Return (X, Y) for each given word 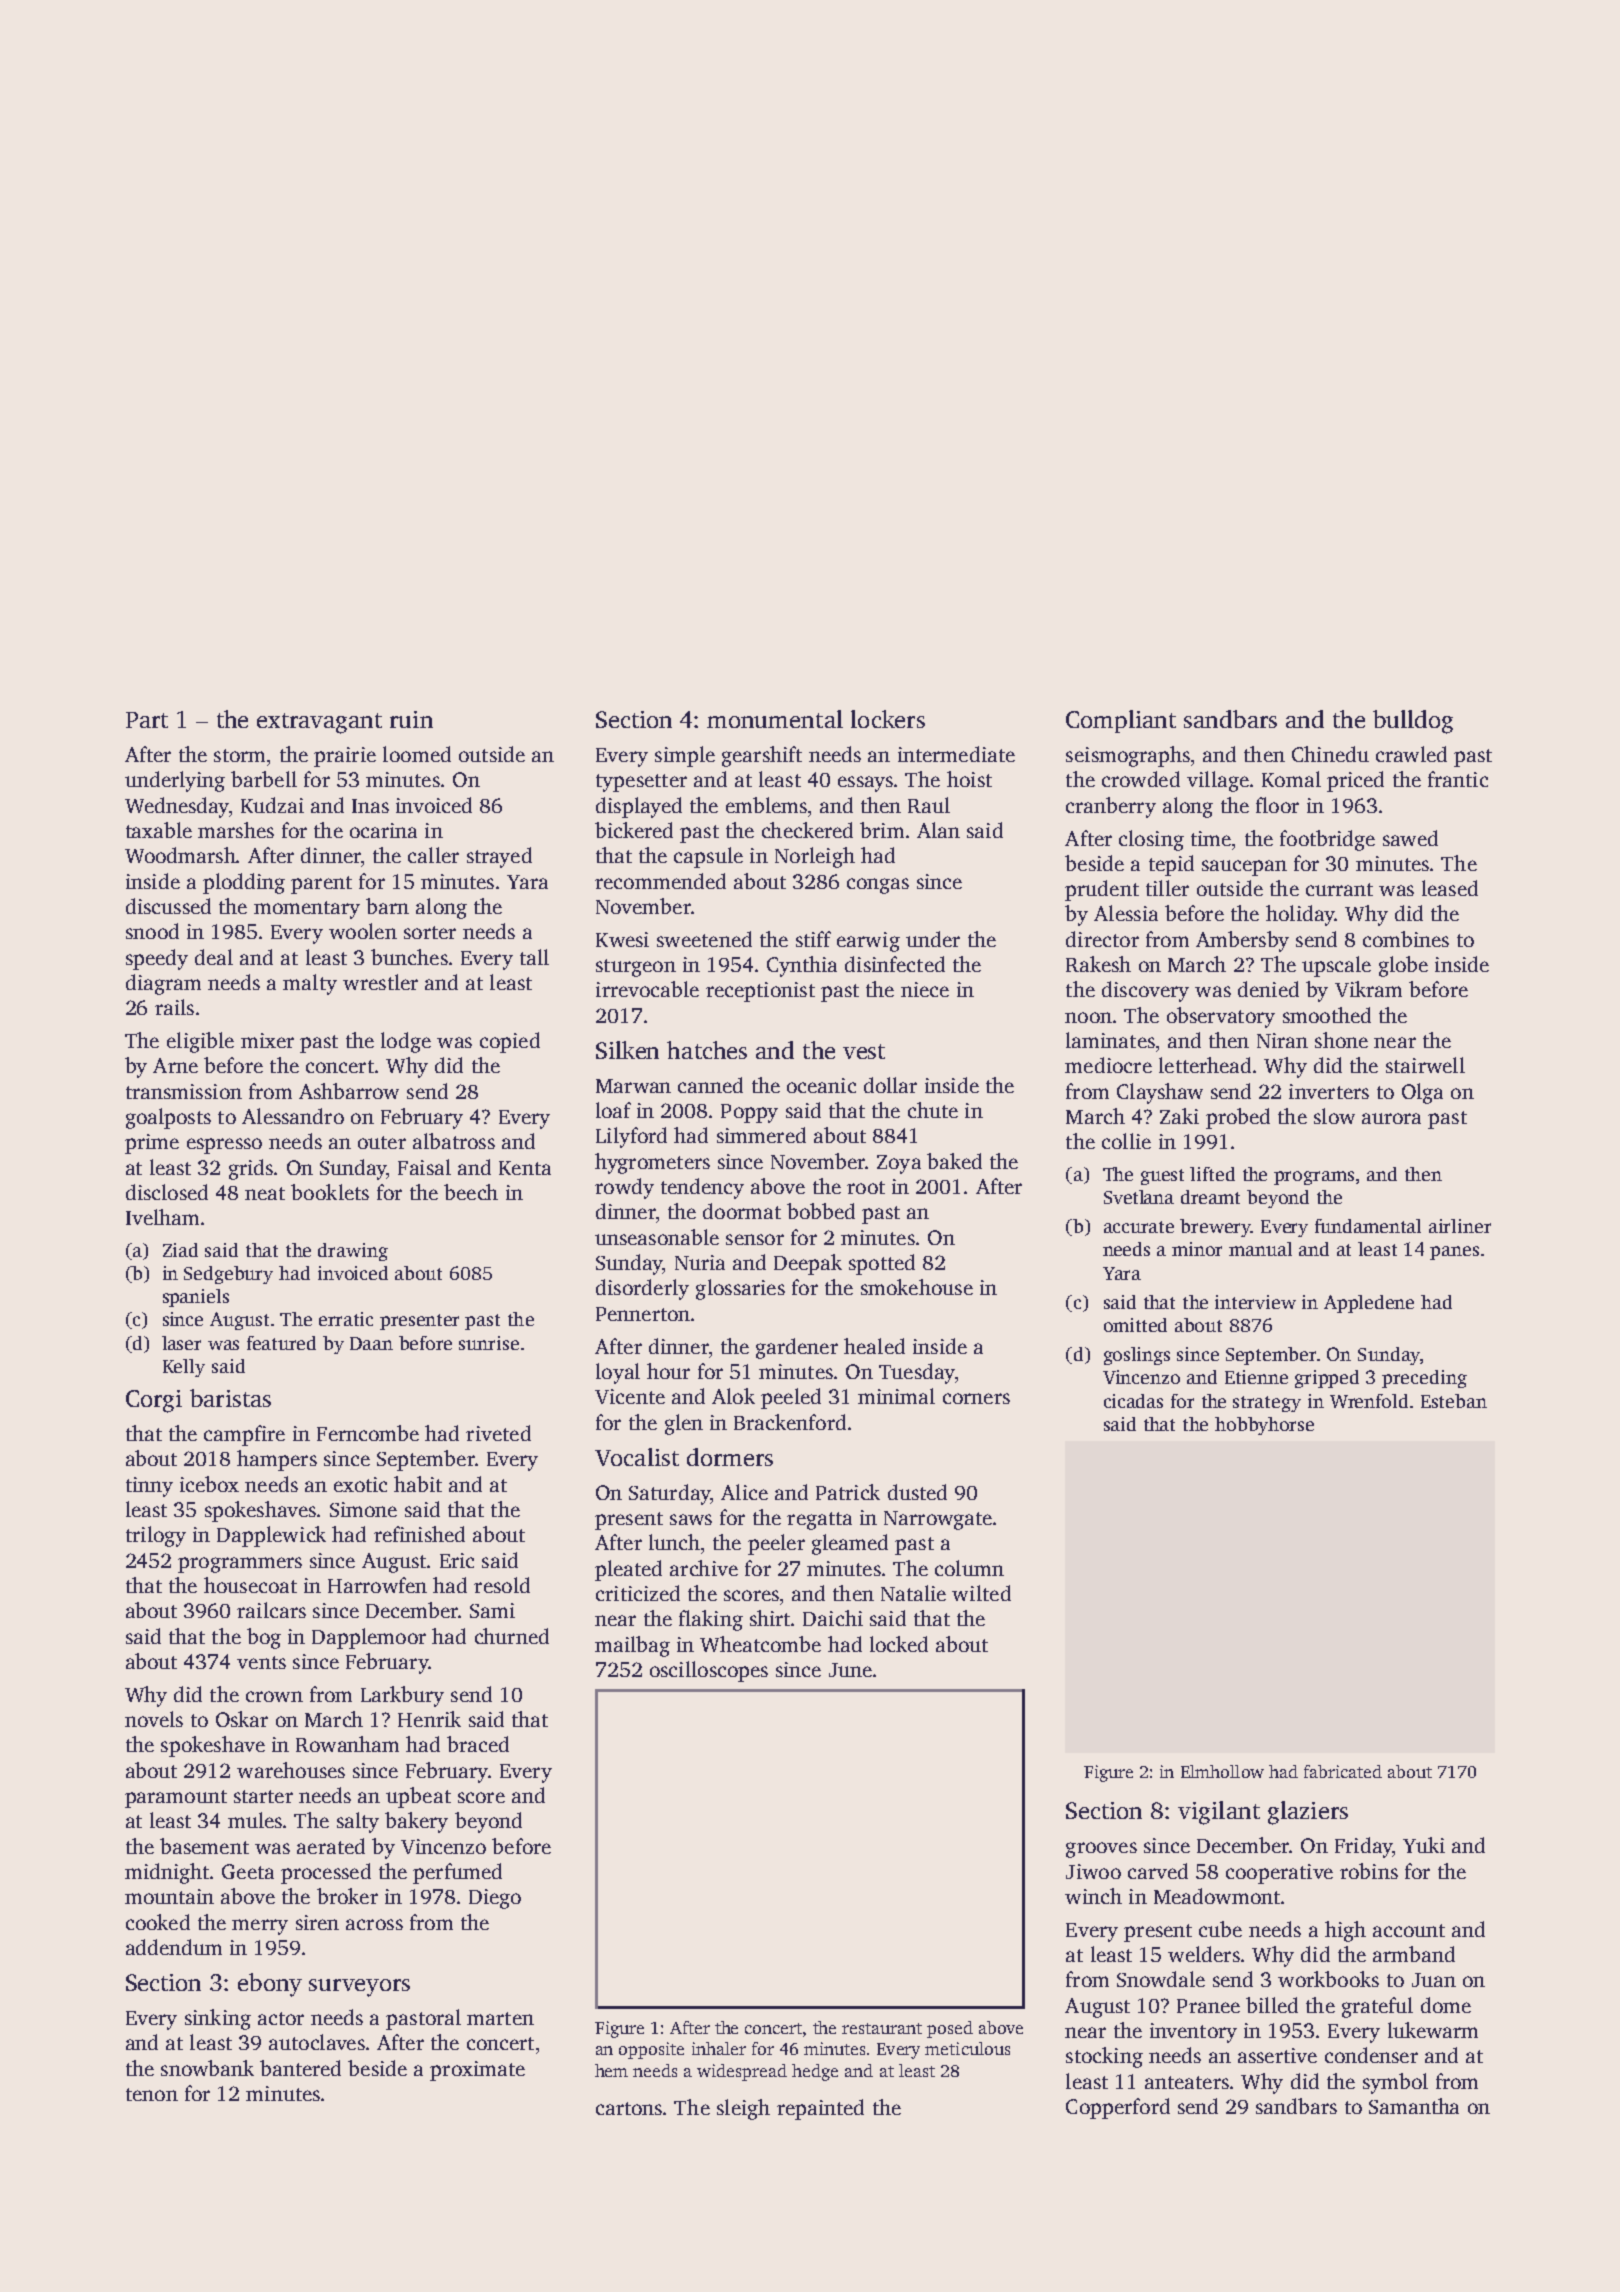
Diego (495, 1899)
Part (147, 720)
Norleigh (815, 857)
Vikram (1368, 989)
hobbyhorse (1264, 1426)
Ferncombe (368, 1433)
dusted (917, 1492)
